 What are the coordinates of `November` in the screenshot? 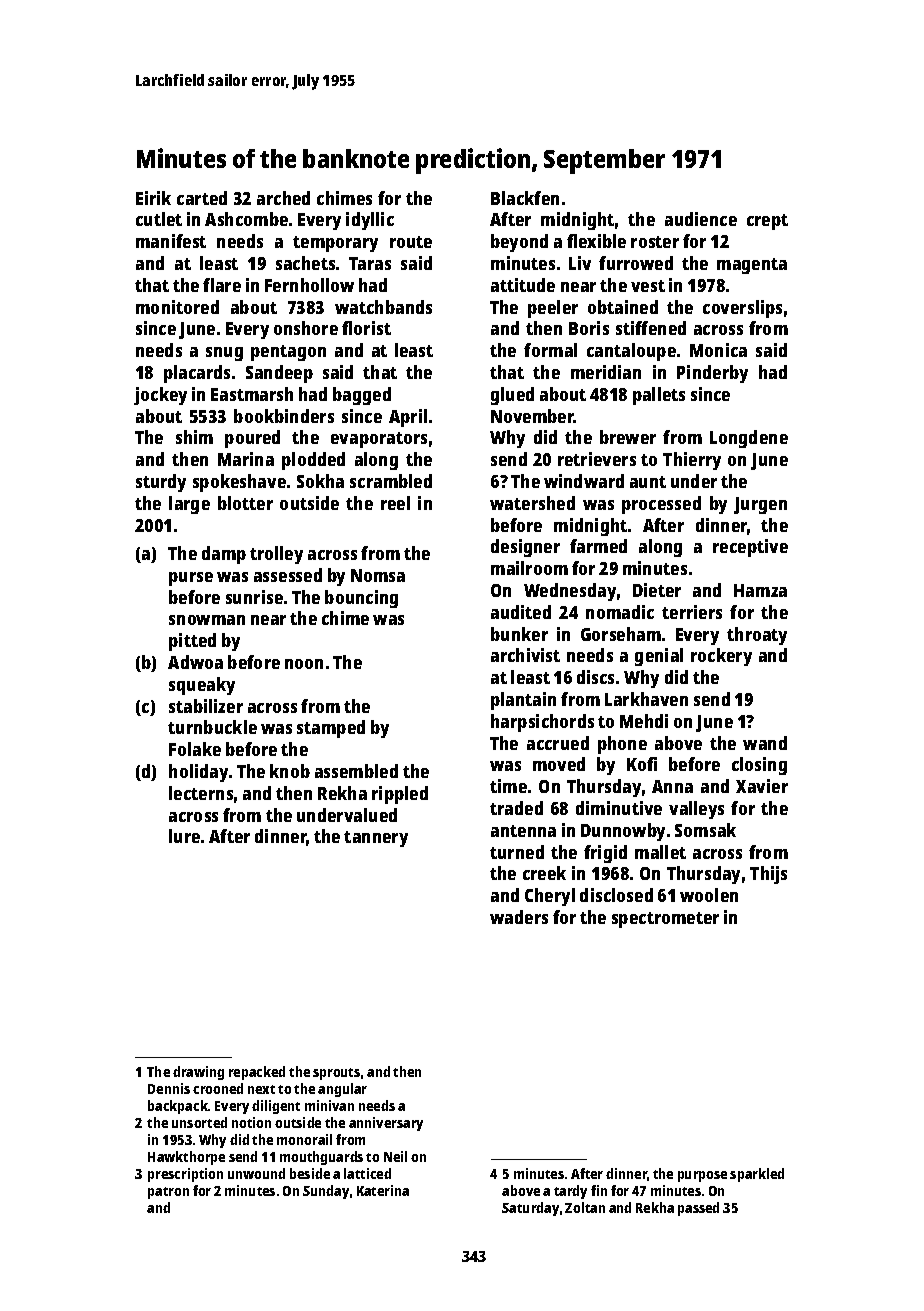 It's located at (532, 416).
